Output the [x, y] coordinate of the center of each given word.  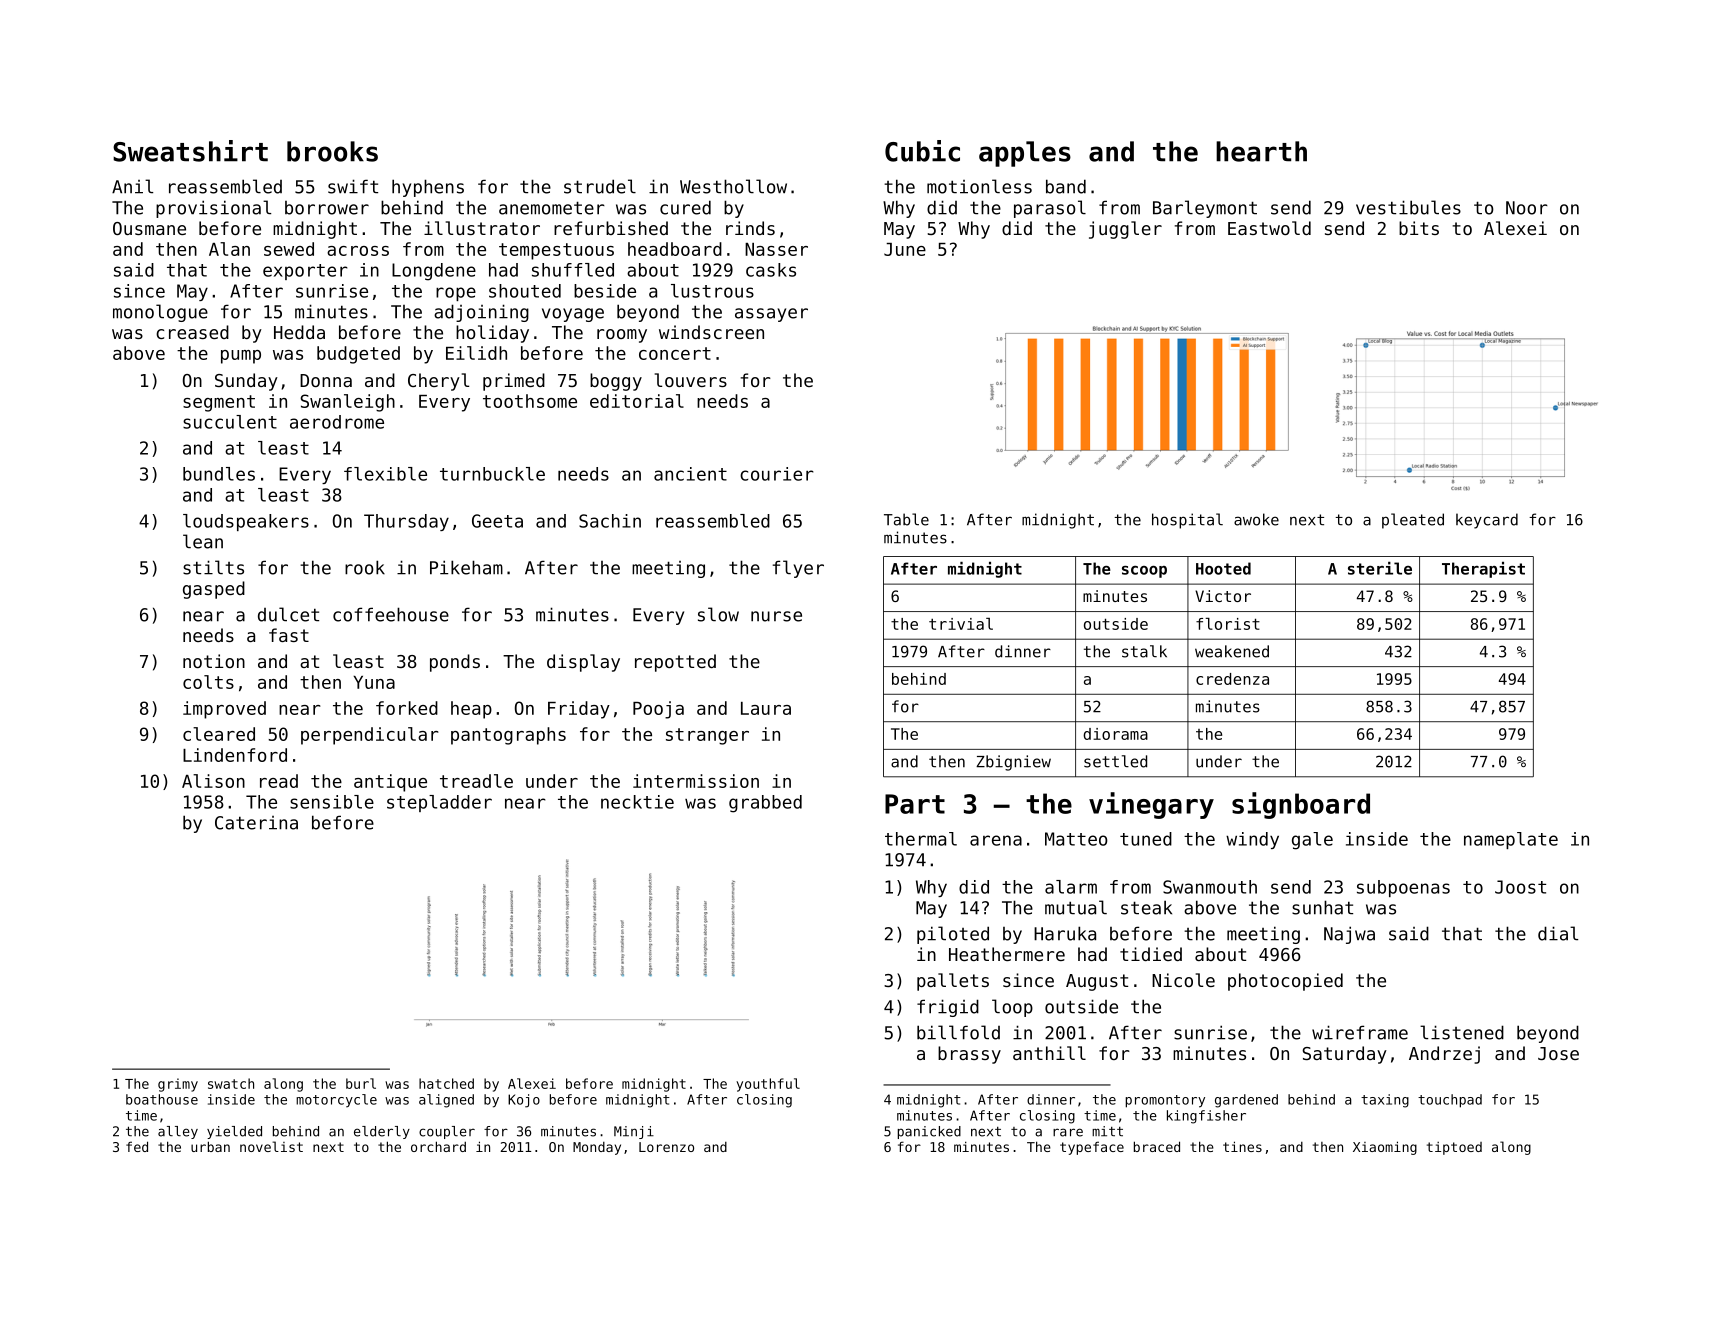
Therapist [1483, 570]
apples [1025, 154]
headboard [675, 249]
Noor [1527, 208]
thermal [921, 839]
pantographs [508, 736]
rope [456, 294]
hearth [1261, 151]
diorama [1115, 734]
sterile [1380, 568]
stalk [1144, 651]
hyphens [428, 188]
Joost [1520, 887]
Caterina [256, 823]
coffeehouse [391, 614]
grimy [178, 1085]
